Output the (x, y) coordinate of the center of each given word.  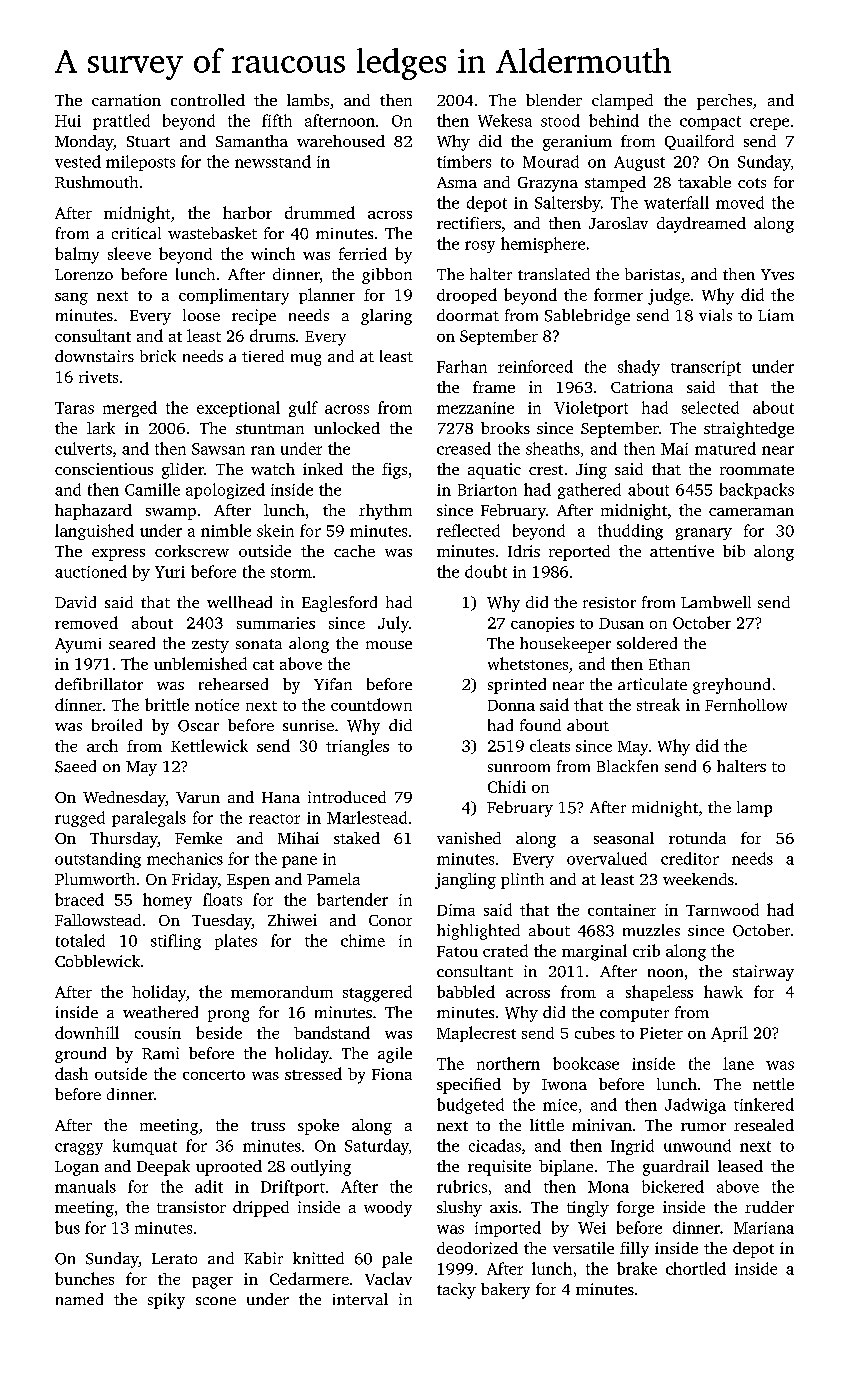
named (79, 1299)
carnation (126, 100)
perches (724, 102)
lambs (308, 100)
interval (360, 1299)
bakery (505, 1291)
